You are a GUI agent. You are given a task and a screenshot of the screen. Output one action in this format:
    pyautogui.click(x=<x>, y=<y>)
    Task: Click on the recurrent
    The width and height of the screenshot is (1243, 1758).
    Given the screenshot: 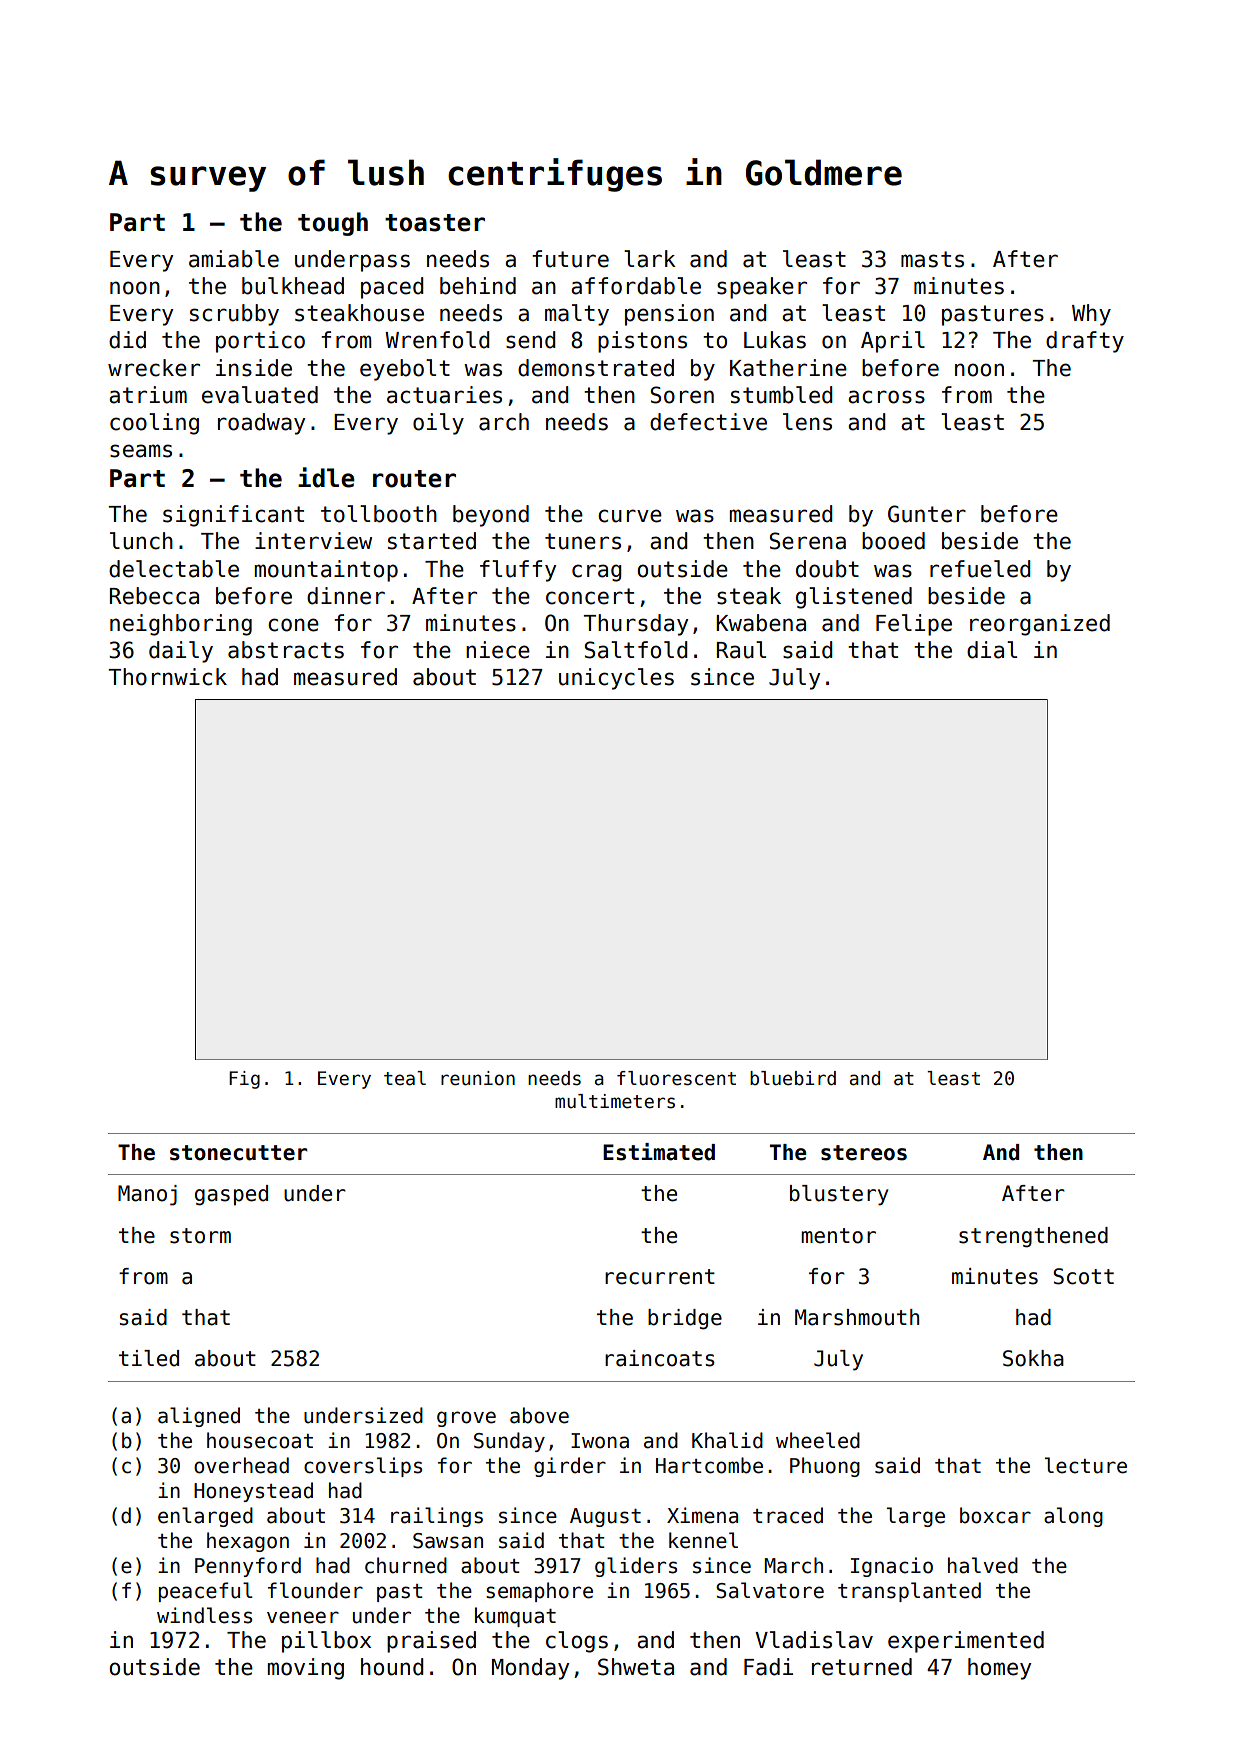 What is the action you would take?
    pyautogui.click(x=660, y=1277)
